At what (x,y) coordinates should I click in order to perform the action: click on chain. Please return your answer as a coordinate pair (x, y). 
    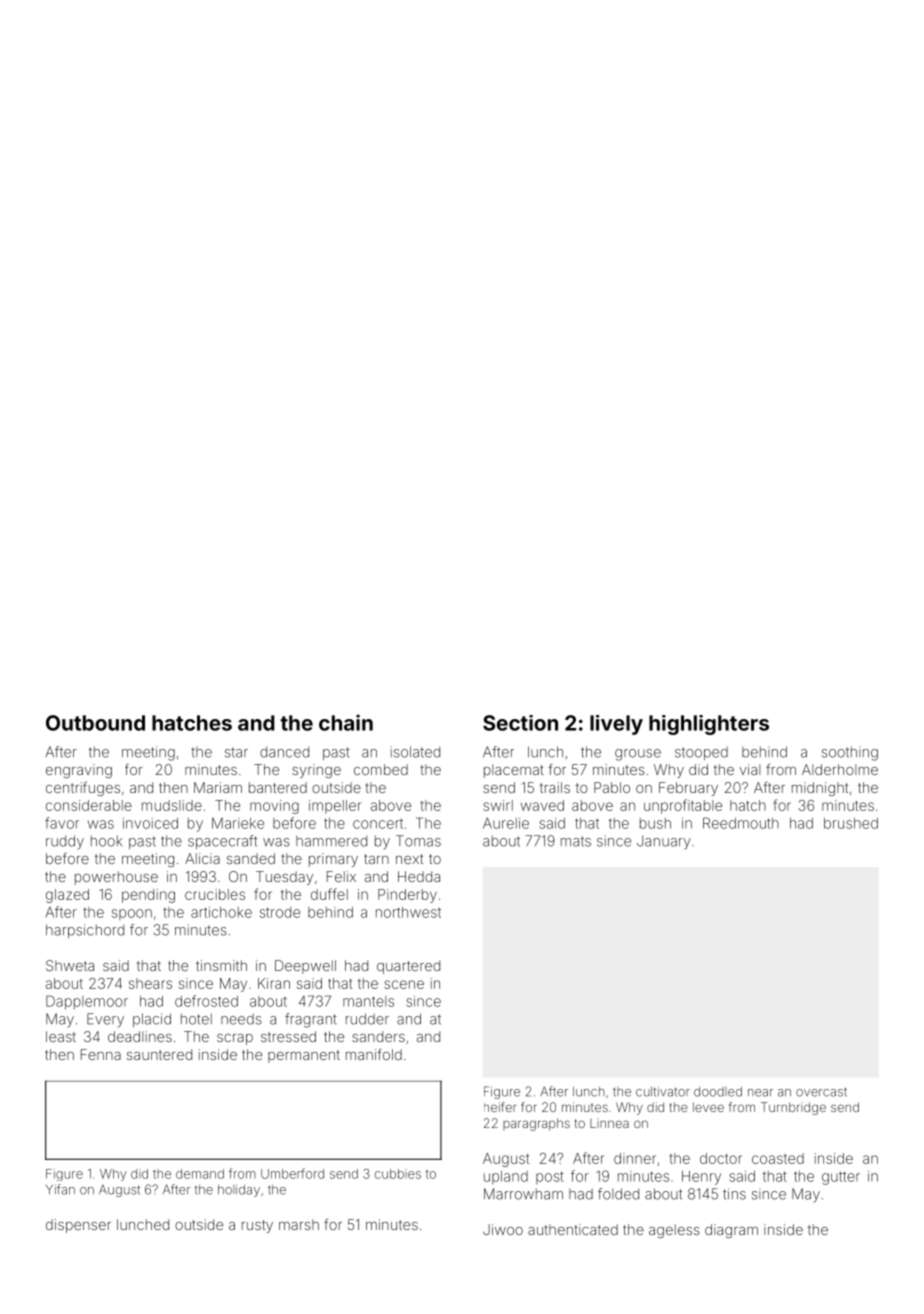
    Looking at the image, I should click on (346, 722).
